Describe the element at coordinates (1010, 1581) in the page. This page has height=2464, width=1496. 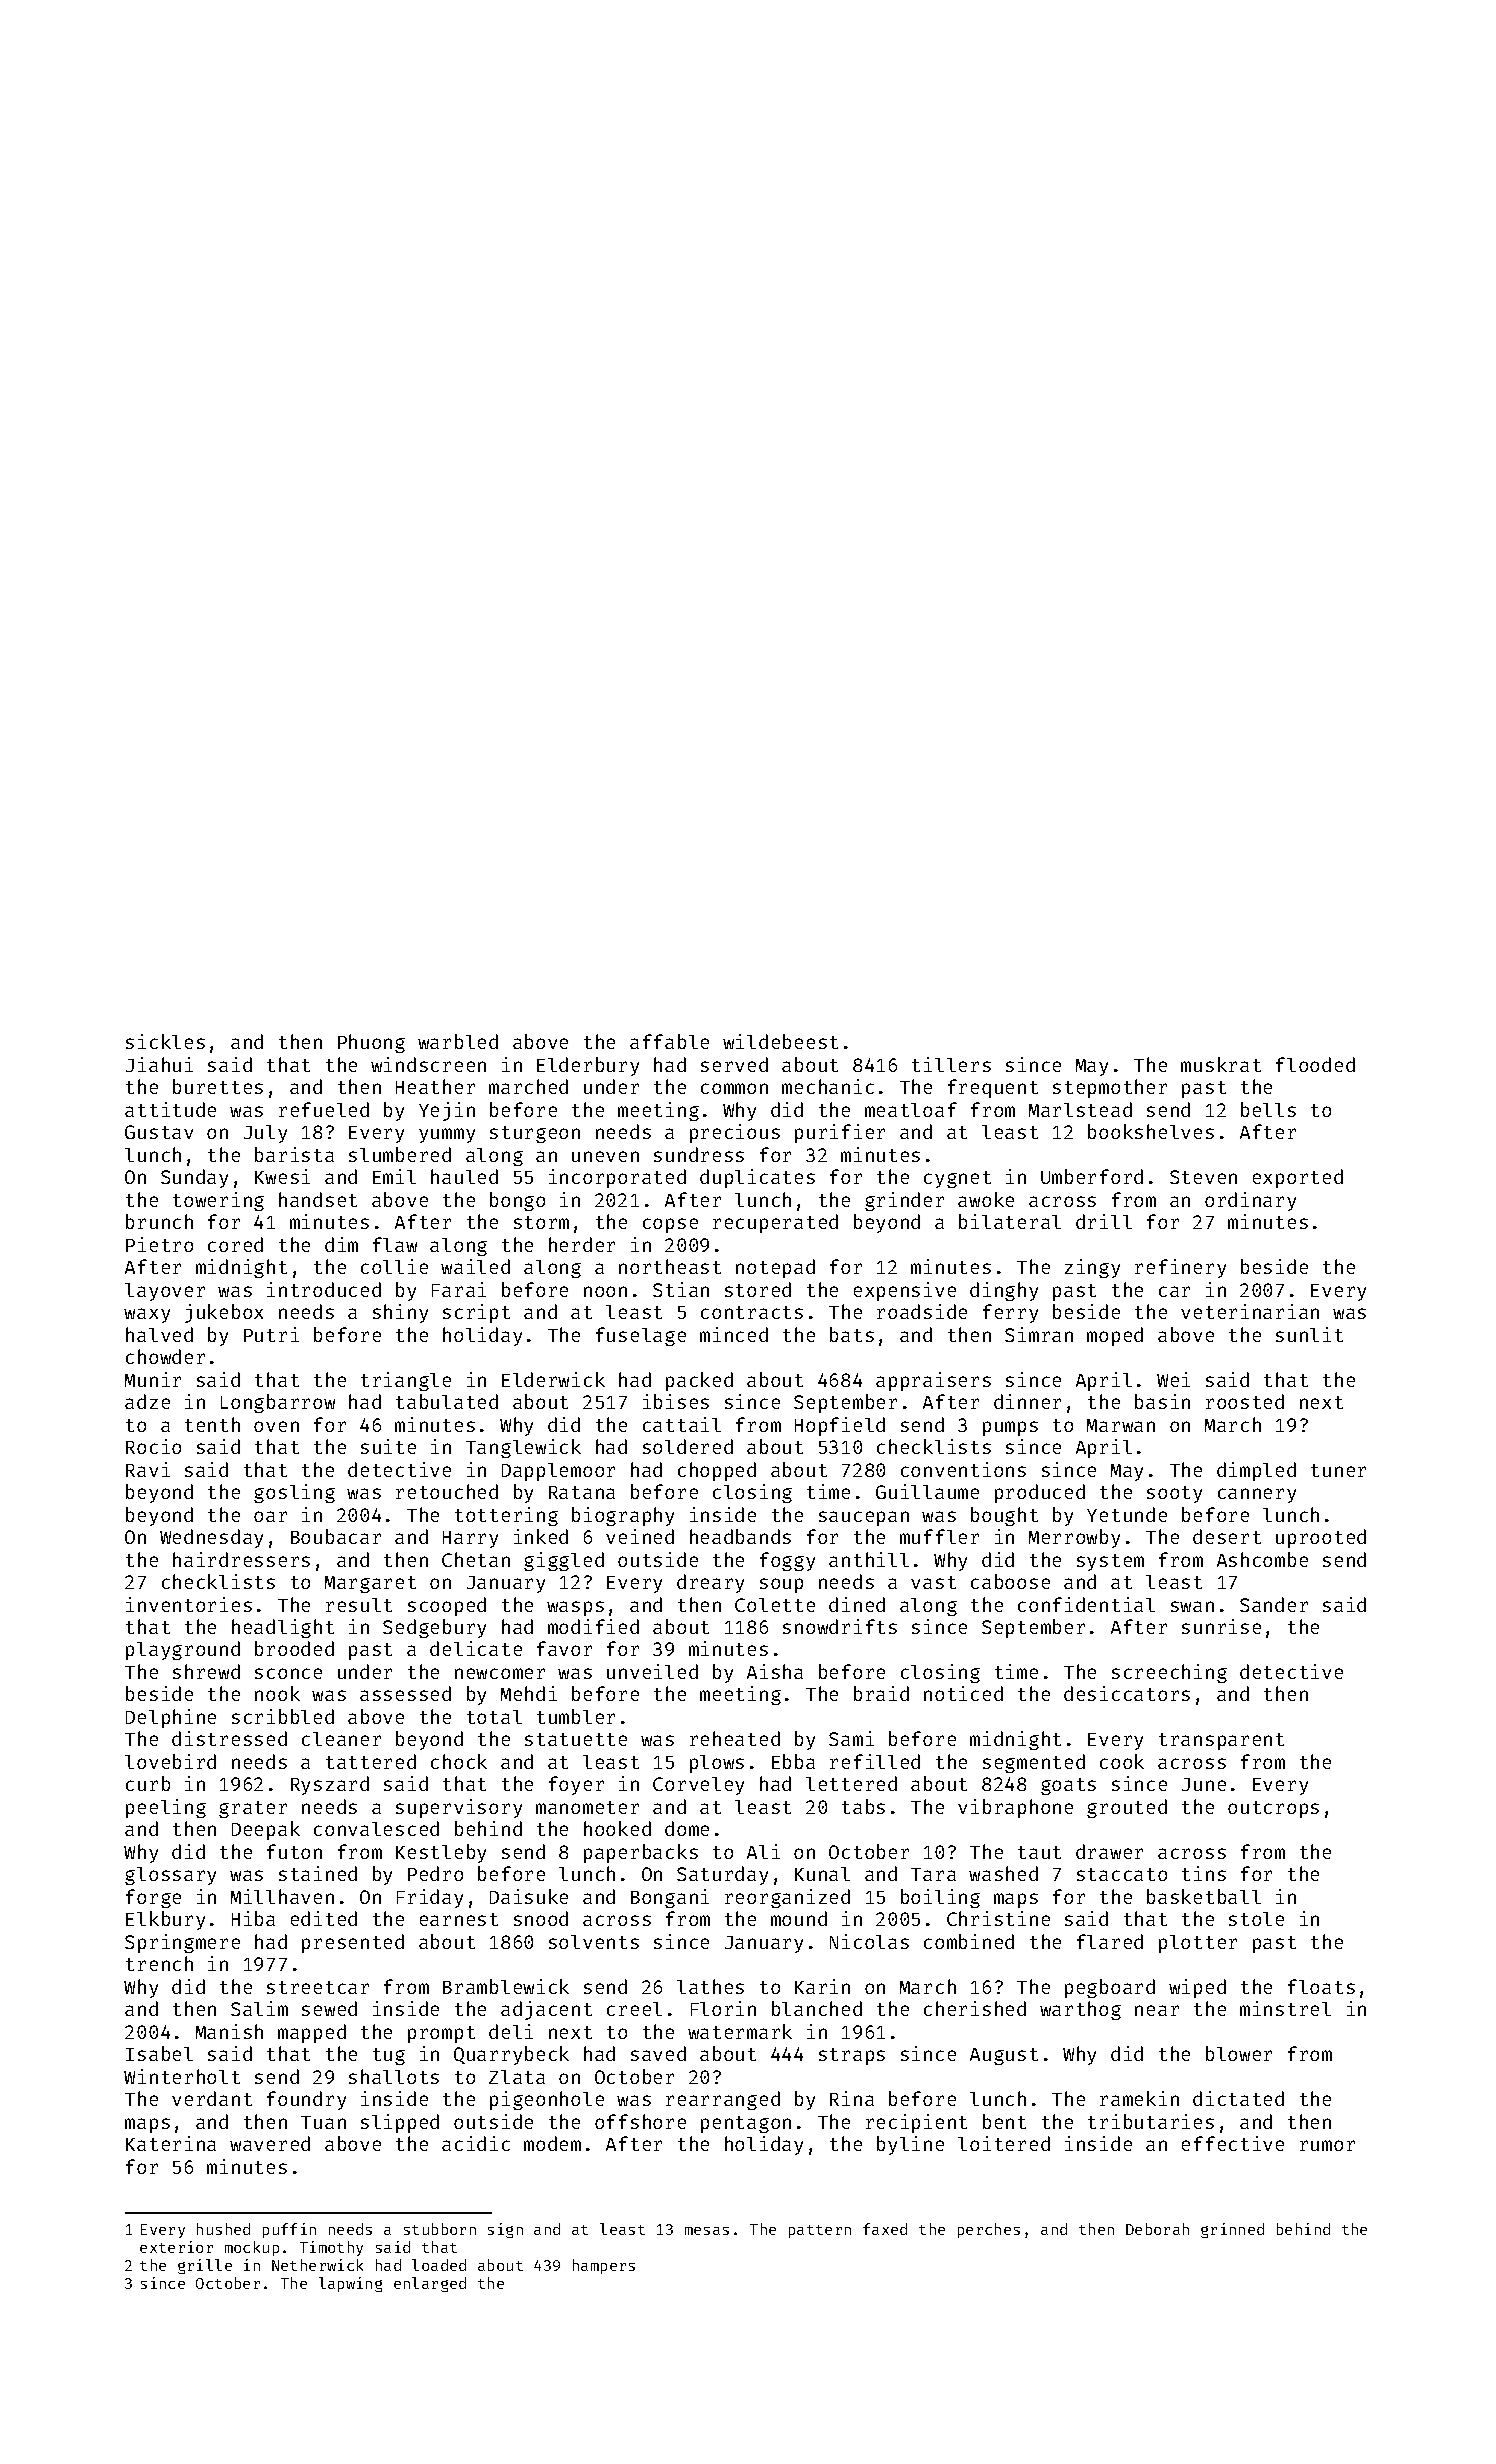
I see `caboose` at that location.
